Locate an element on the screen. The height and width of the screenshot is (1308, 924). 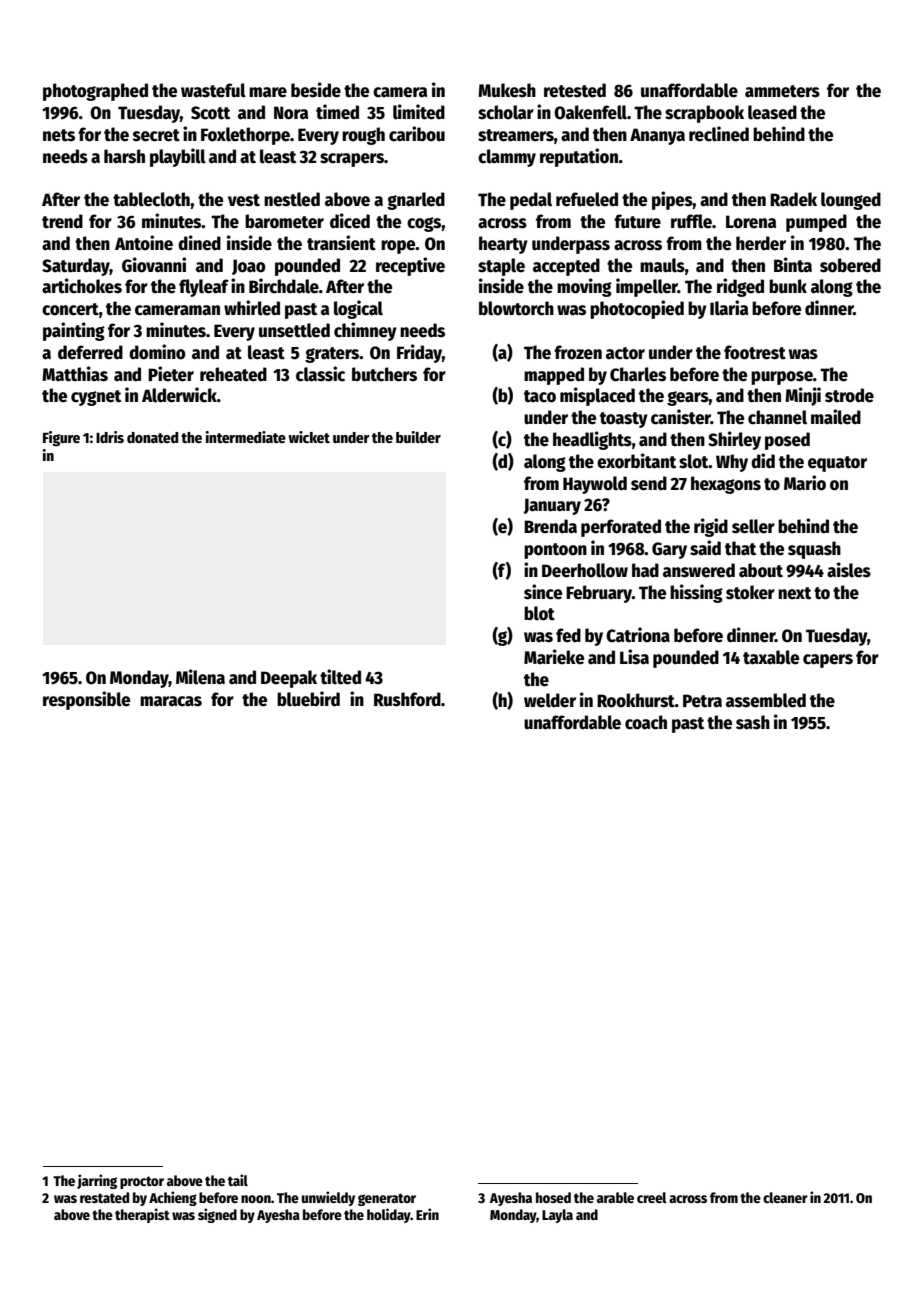
Haywold is located at coordinates (595, 485).
